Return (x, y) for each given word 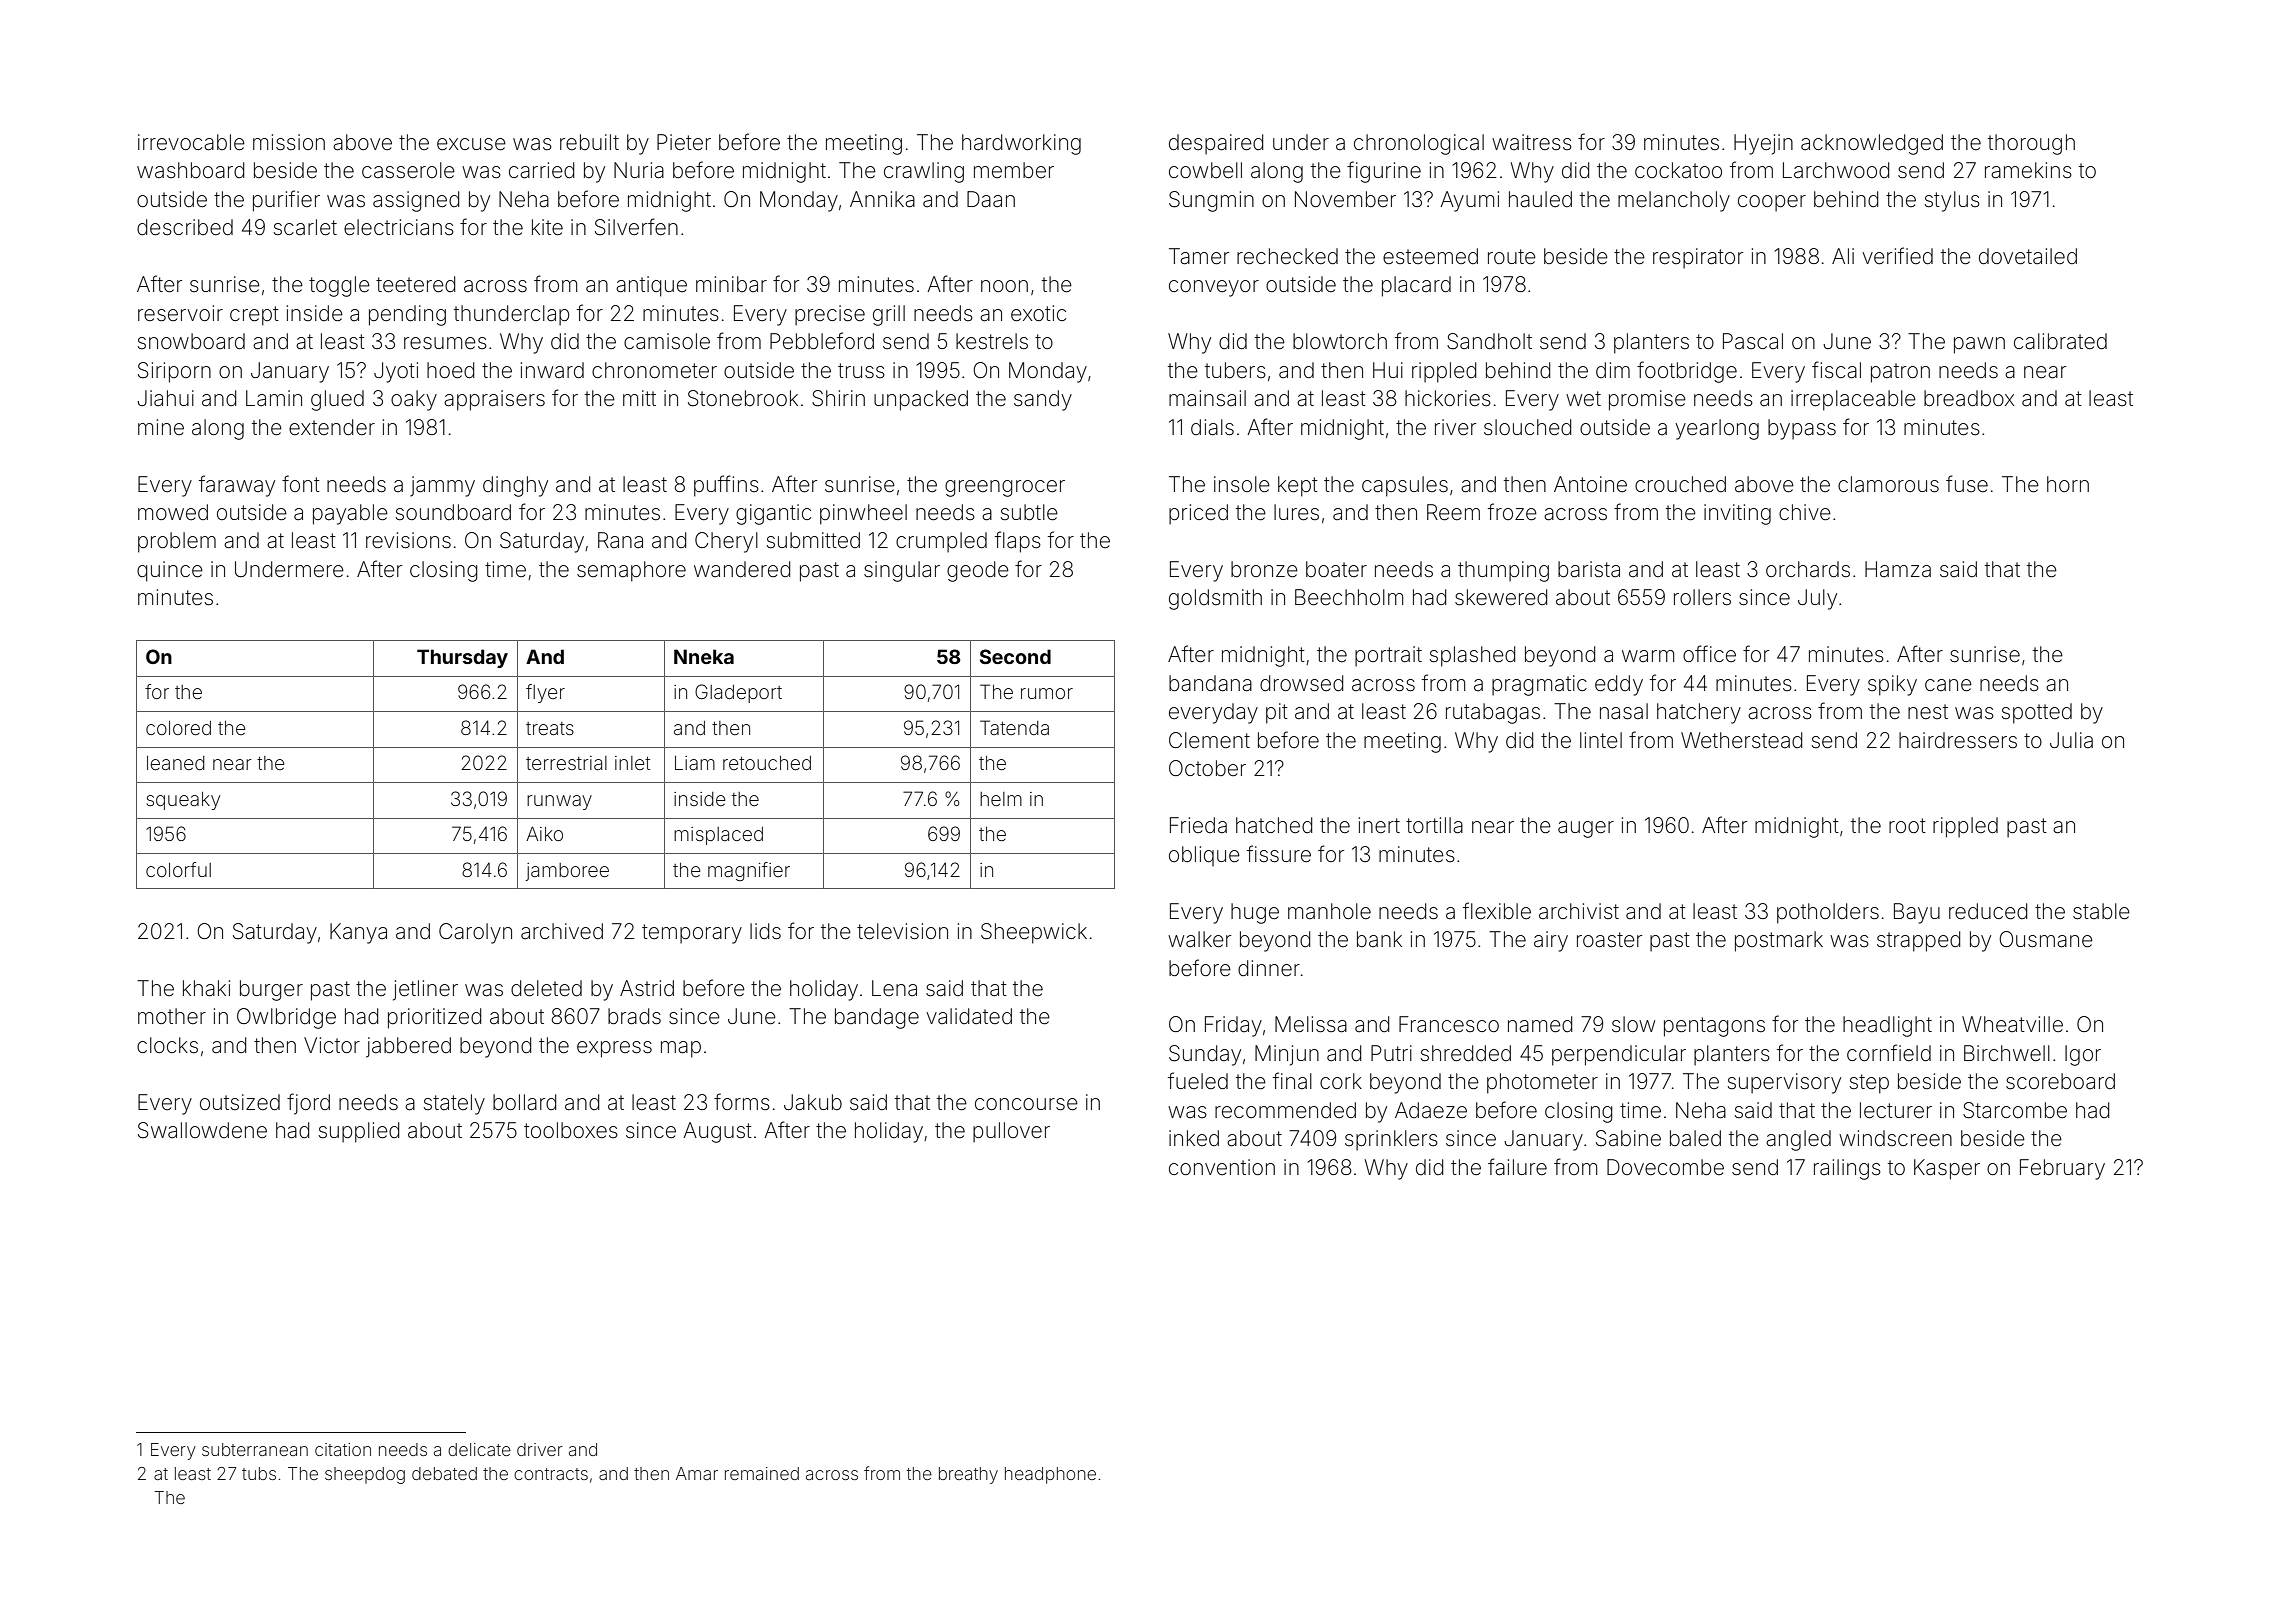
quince (170, 571)
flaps (1018, 542)
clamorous (1888, 484)
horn (2068, 484)
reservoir (180, 313)
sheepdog (365, 1475)
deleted (546, 988)
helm (1001, 799)
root (1907, 825)
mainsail (1207, 398)
